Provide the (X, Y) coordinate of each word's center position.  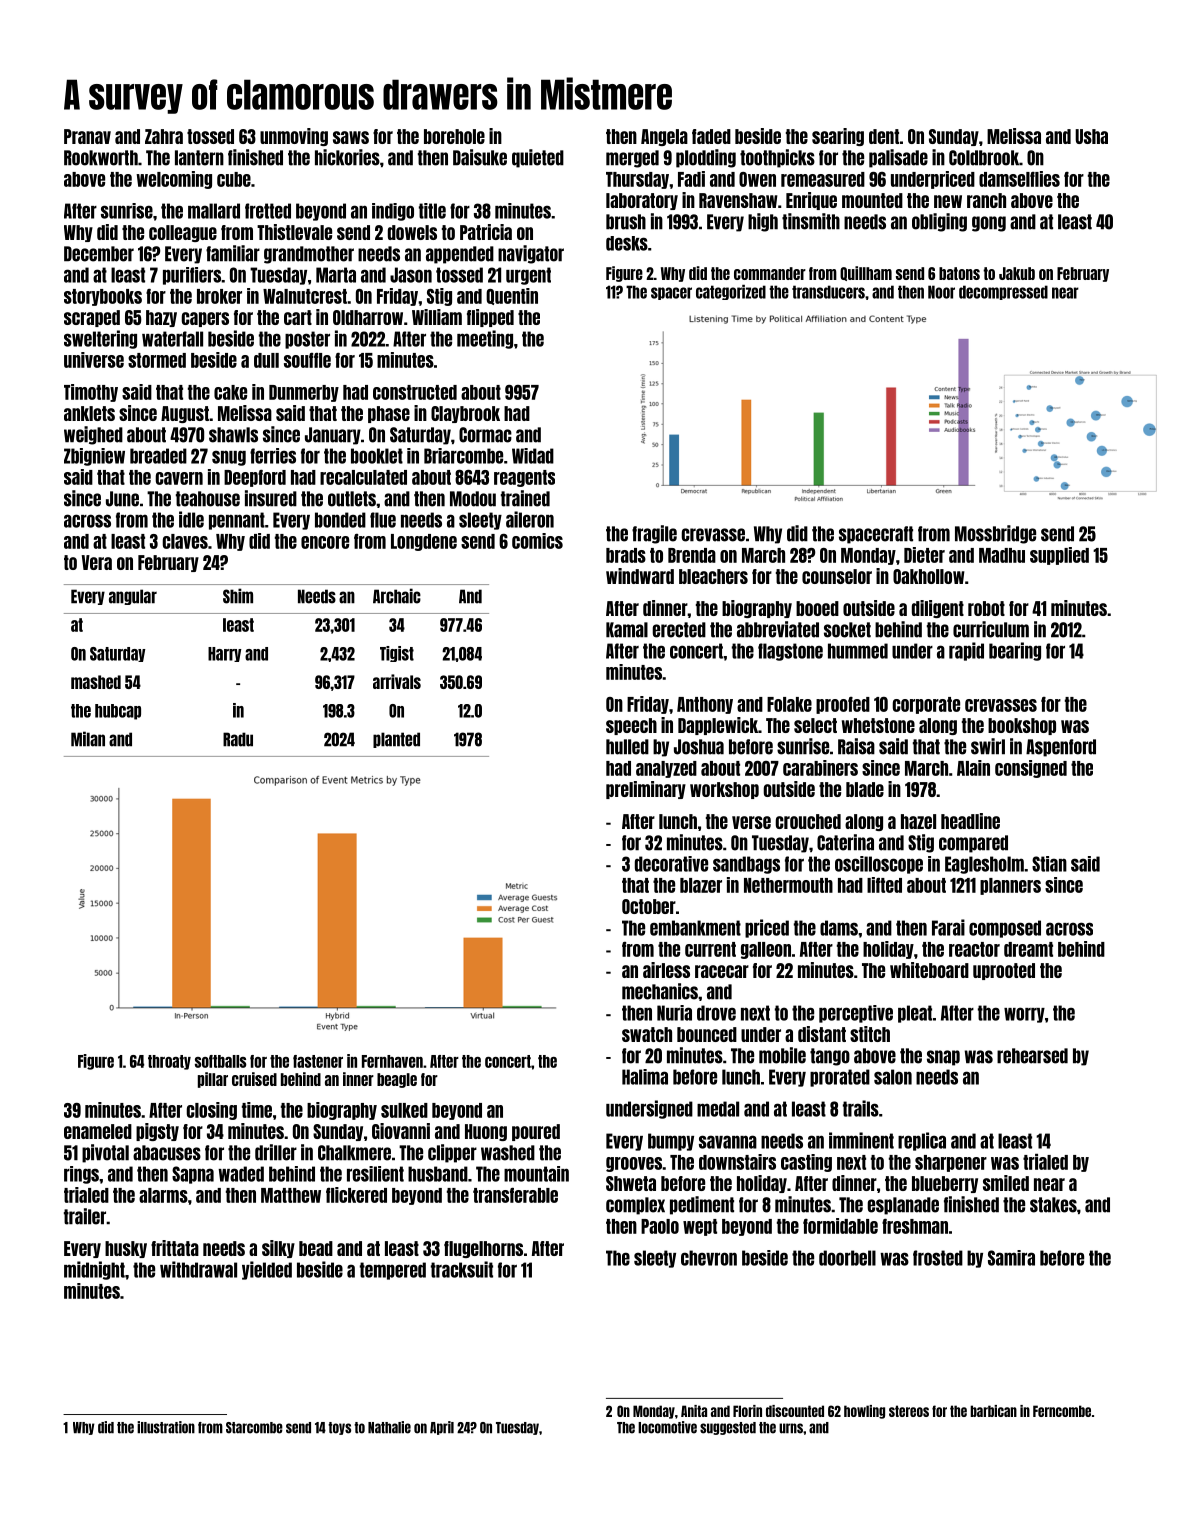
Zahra (164, 136)
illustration (166, 1427)
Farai (948, 927)
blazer (701, 885)
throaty (169, 1062)
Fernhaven (392, 1061)
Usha (1091, 136)
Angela (664, 137)
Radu (238, 739)
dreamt (1028, 949)
